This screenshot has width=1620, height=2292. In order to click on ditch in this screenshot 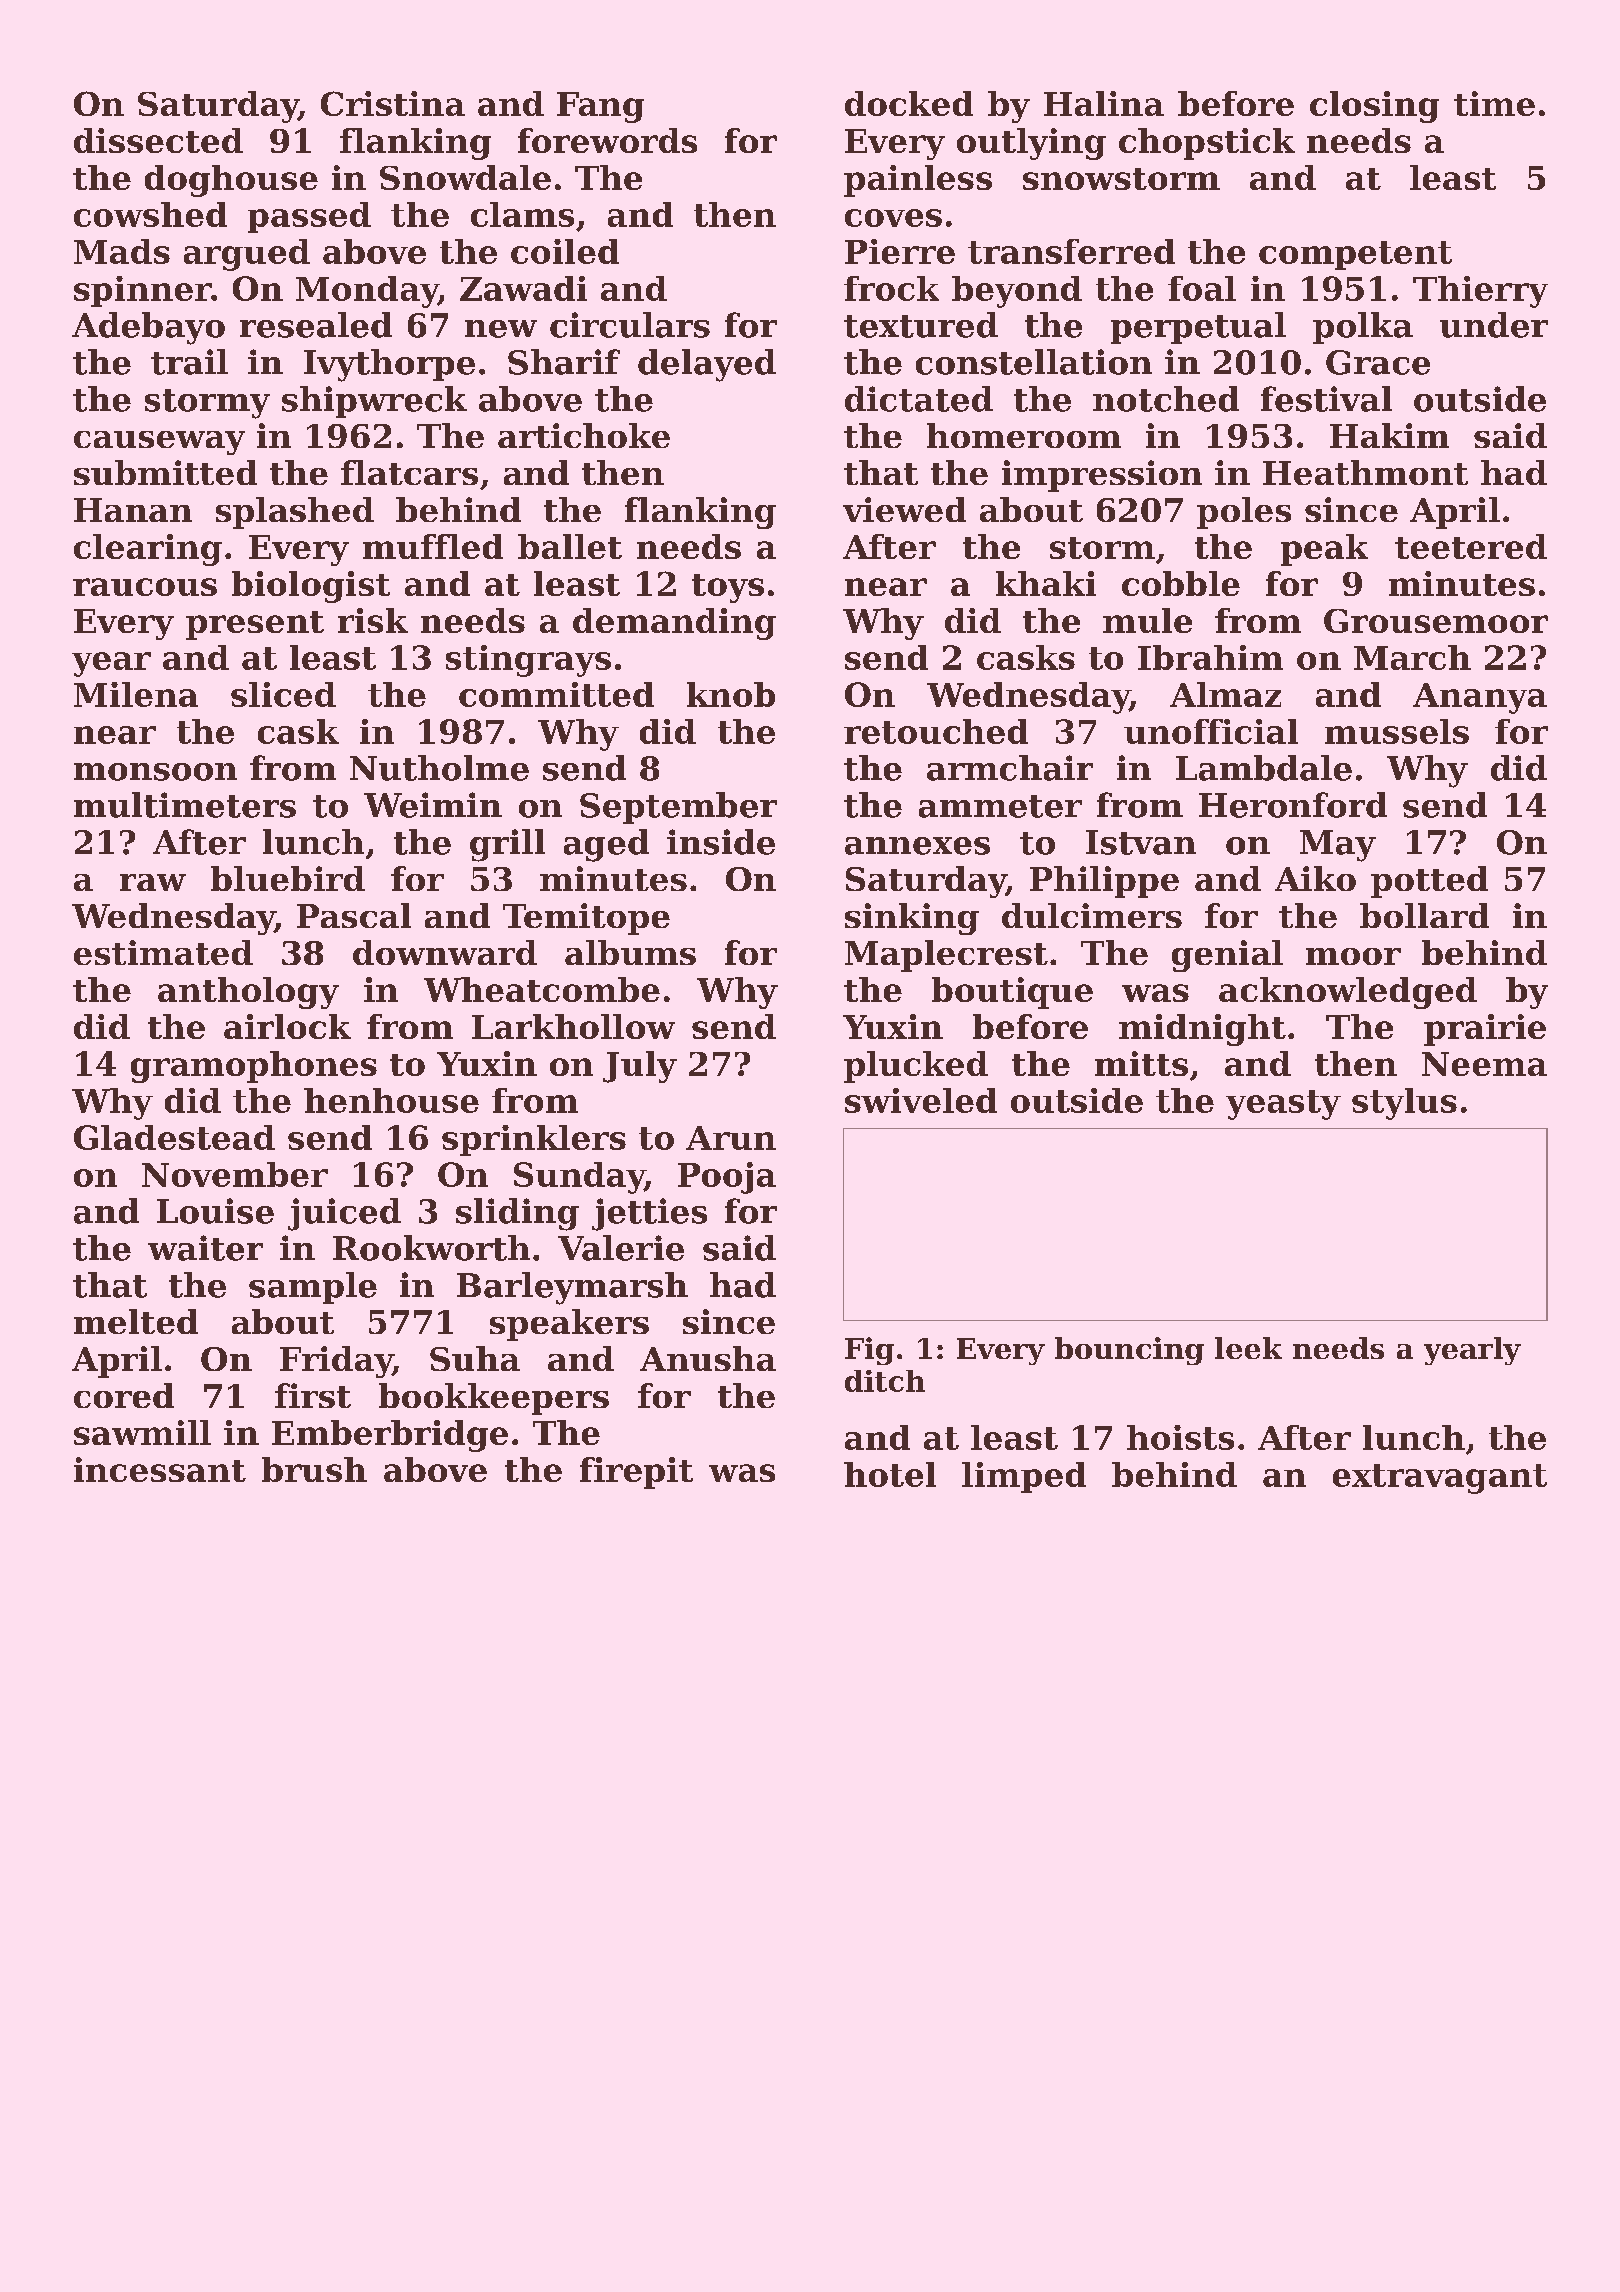, I will do `click(885, 1381)`.
